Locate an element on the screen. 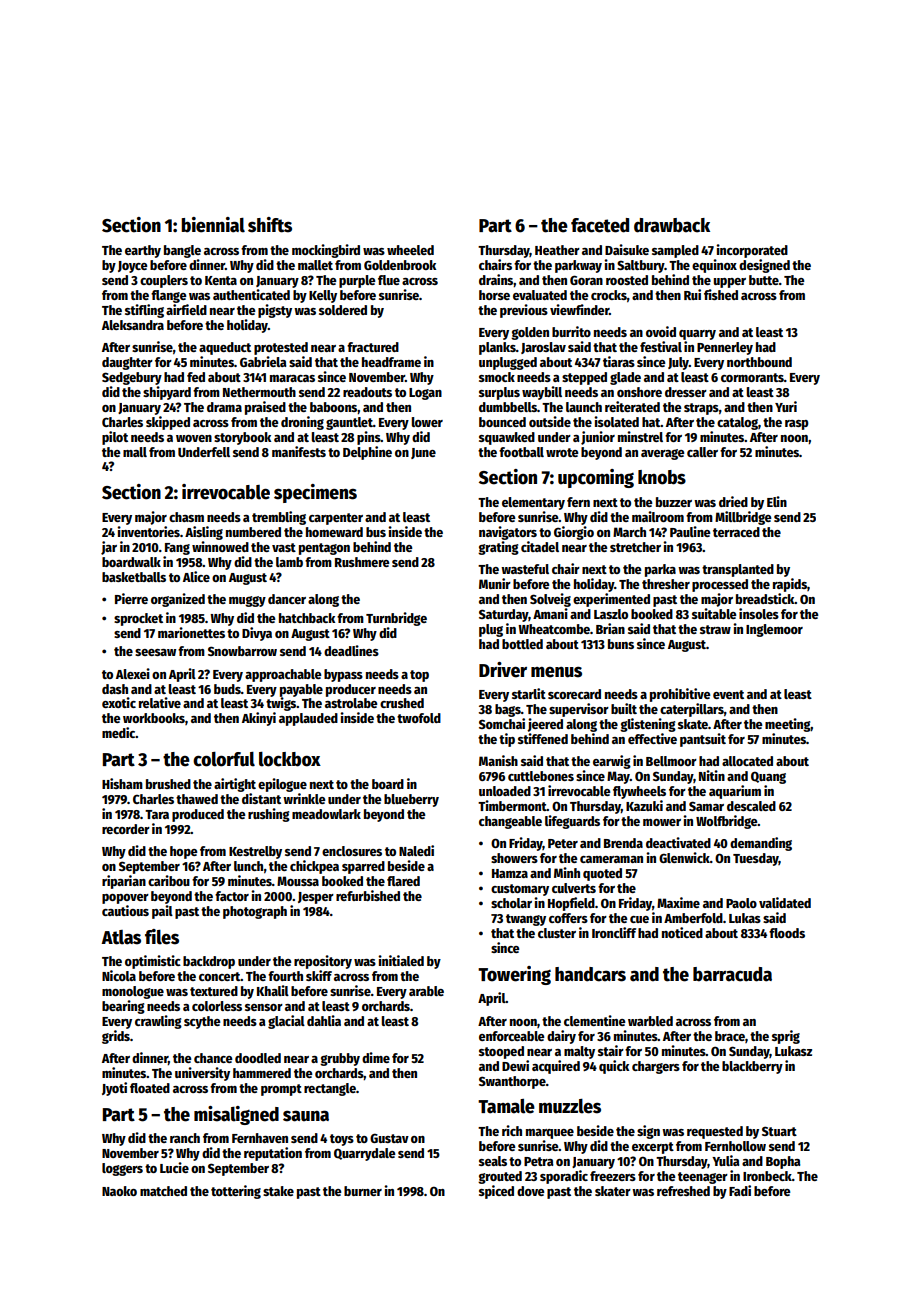 The image size is (924, 1308). horse is located at coordinates (494, 295).
